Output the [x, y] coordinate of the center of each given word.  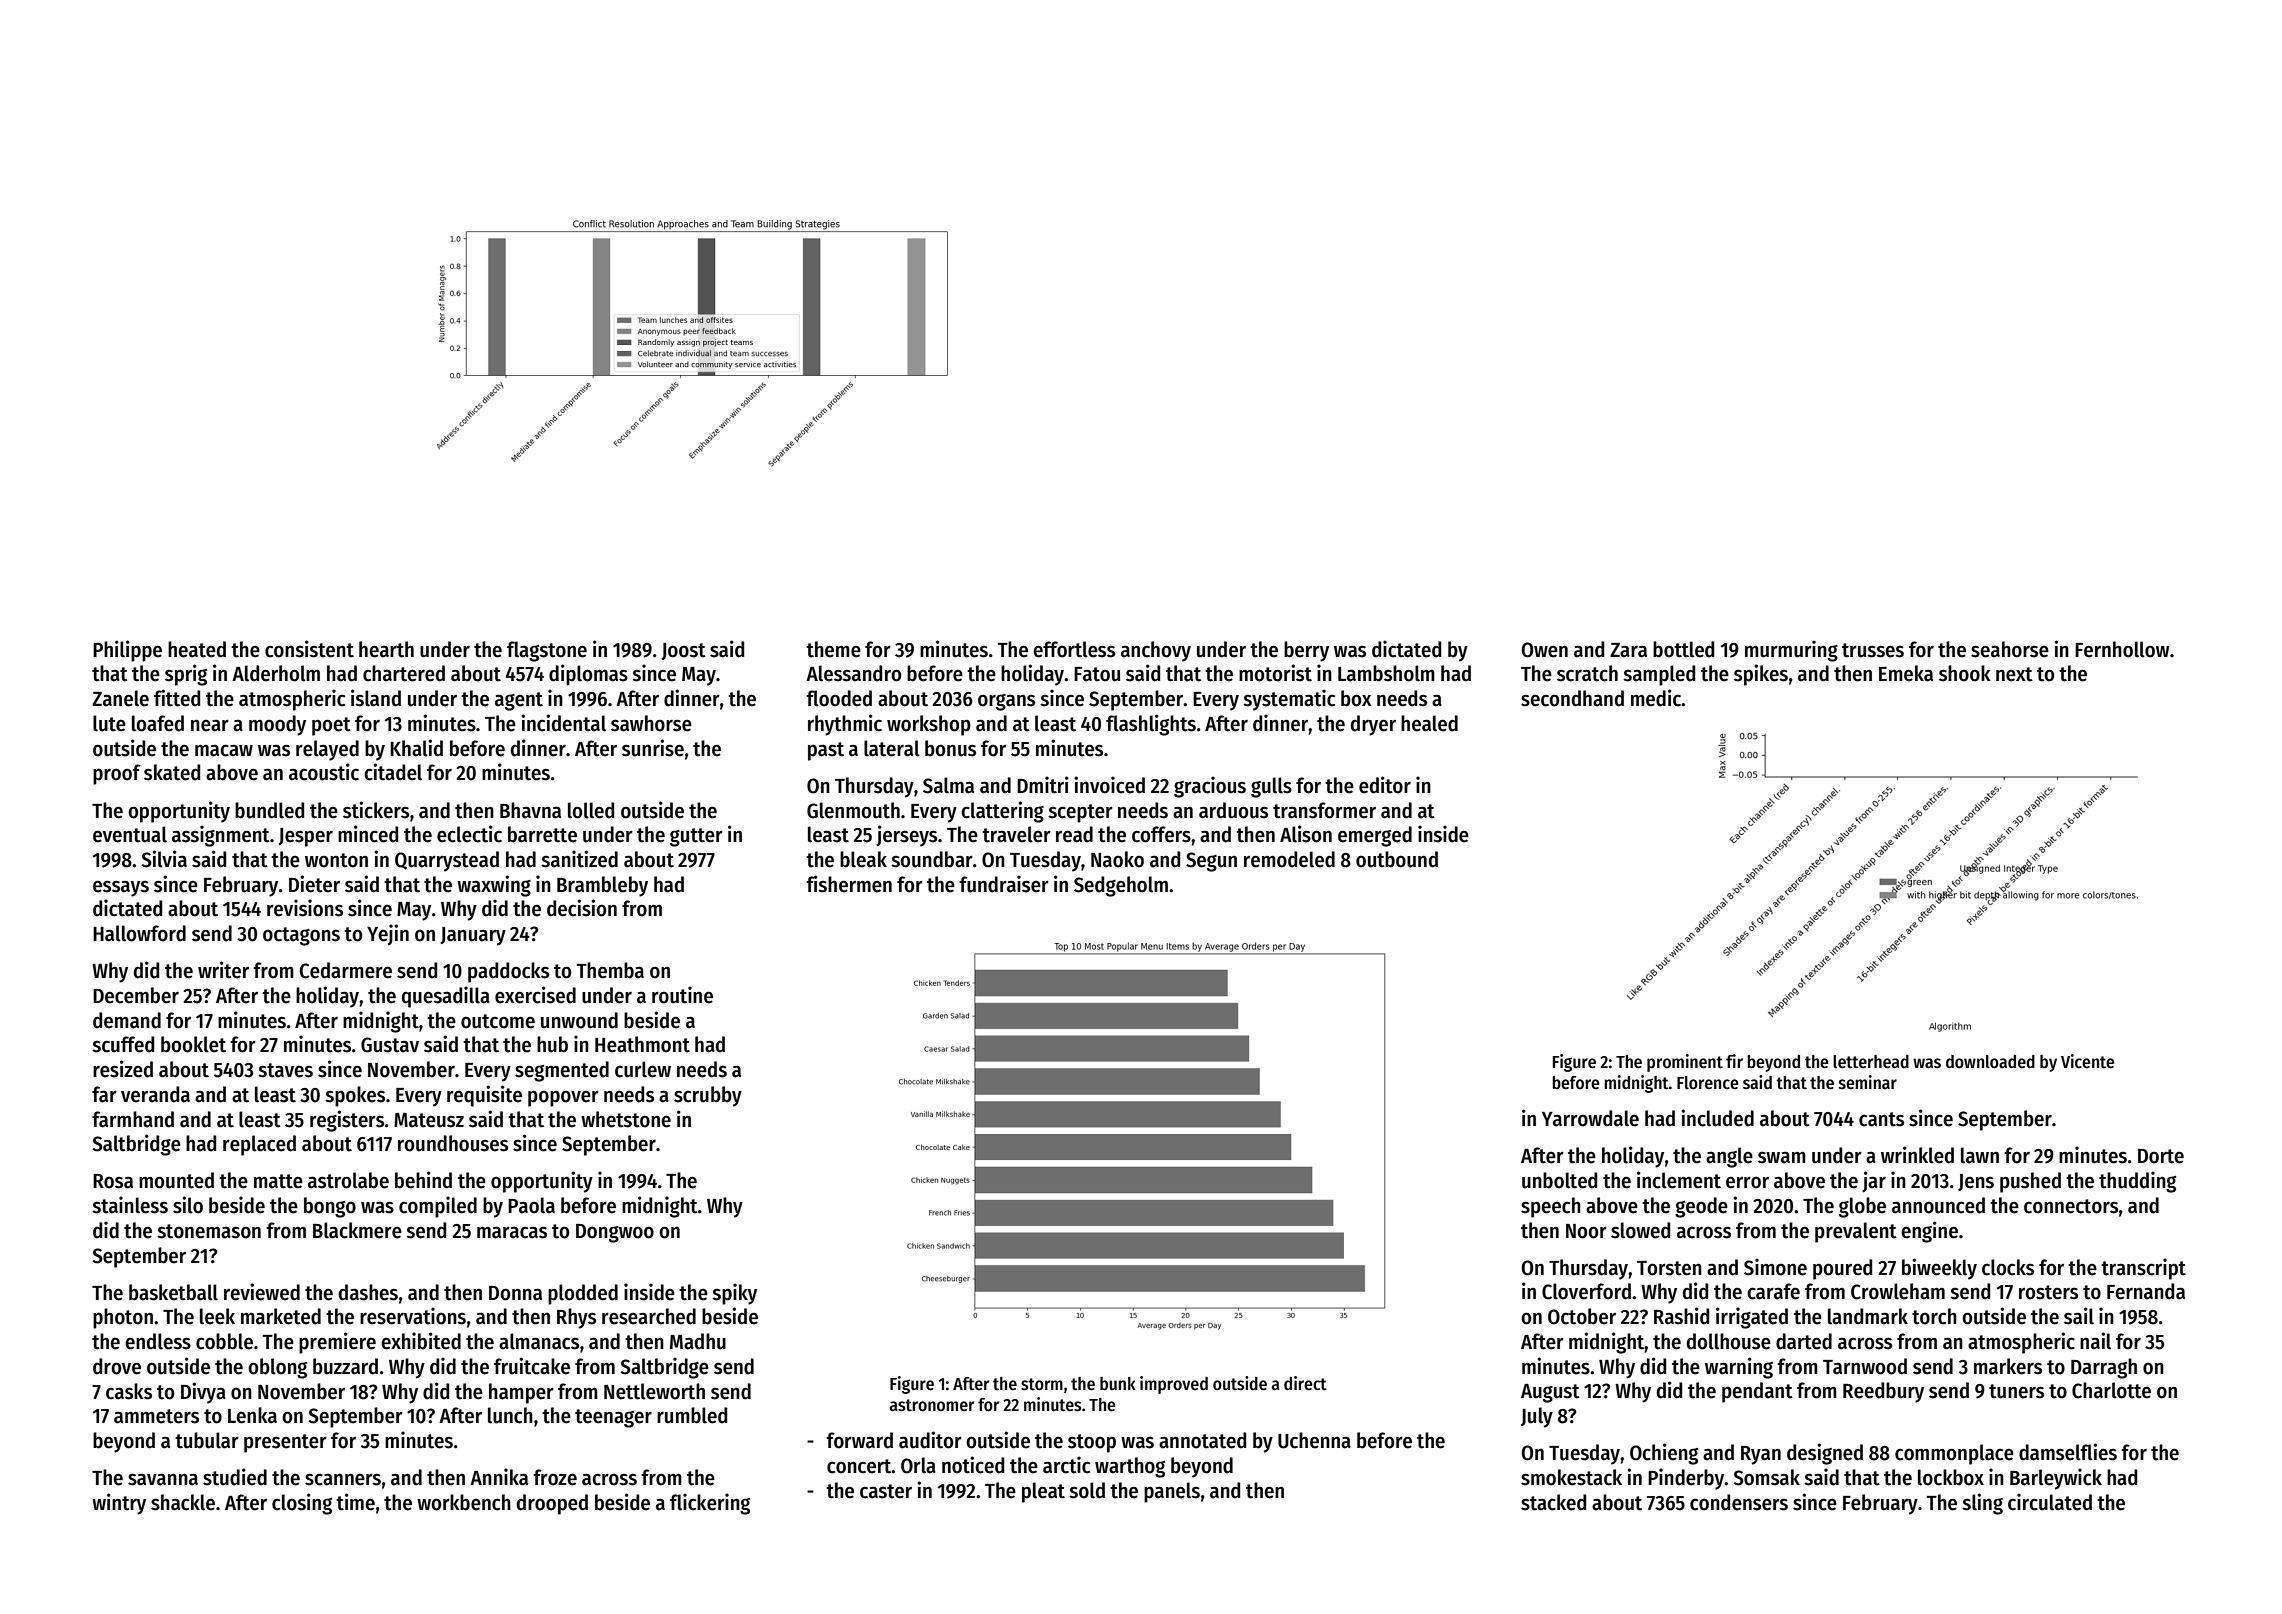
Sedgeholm [1121, 886]
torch [1934, 1316]
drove [117, 1366]
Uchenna [1314, 1440]
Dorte [2161, 1156]
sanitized [579, 859]
